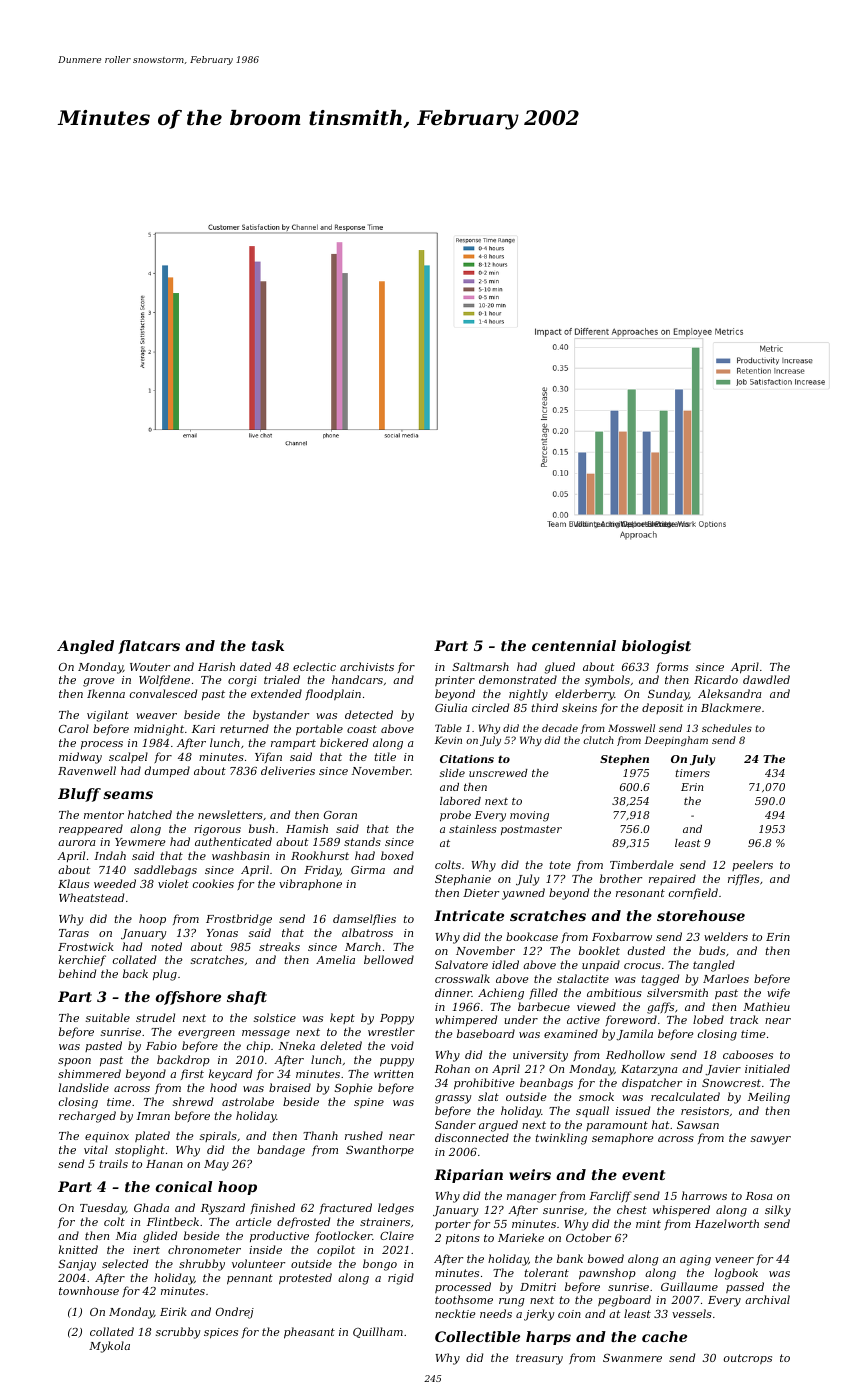 This screenshot has width=849, height=1400. Describe the element at coordinates (743, 879) in the screenshot. I see `riffles` at that location.
